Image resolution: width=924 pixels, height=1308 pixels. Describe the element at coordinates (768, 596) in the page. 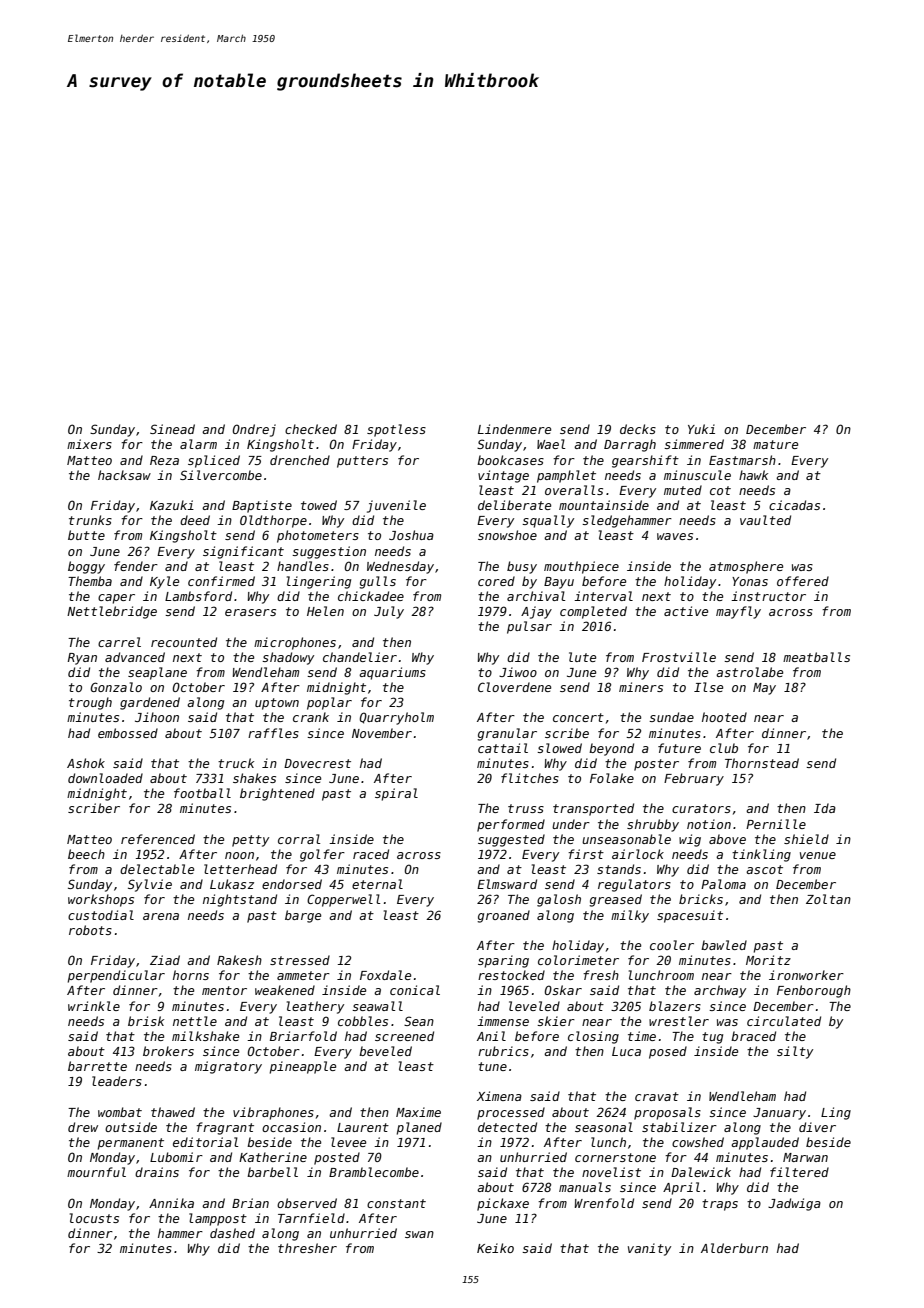

I see `instructor` at that location.
